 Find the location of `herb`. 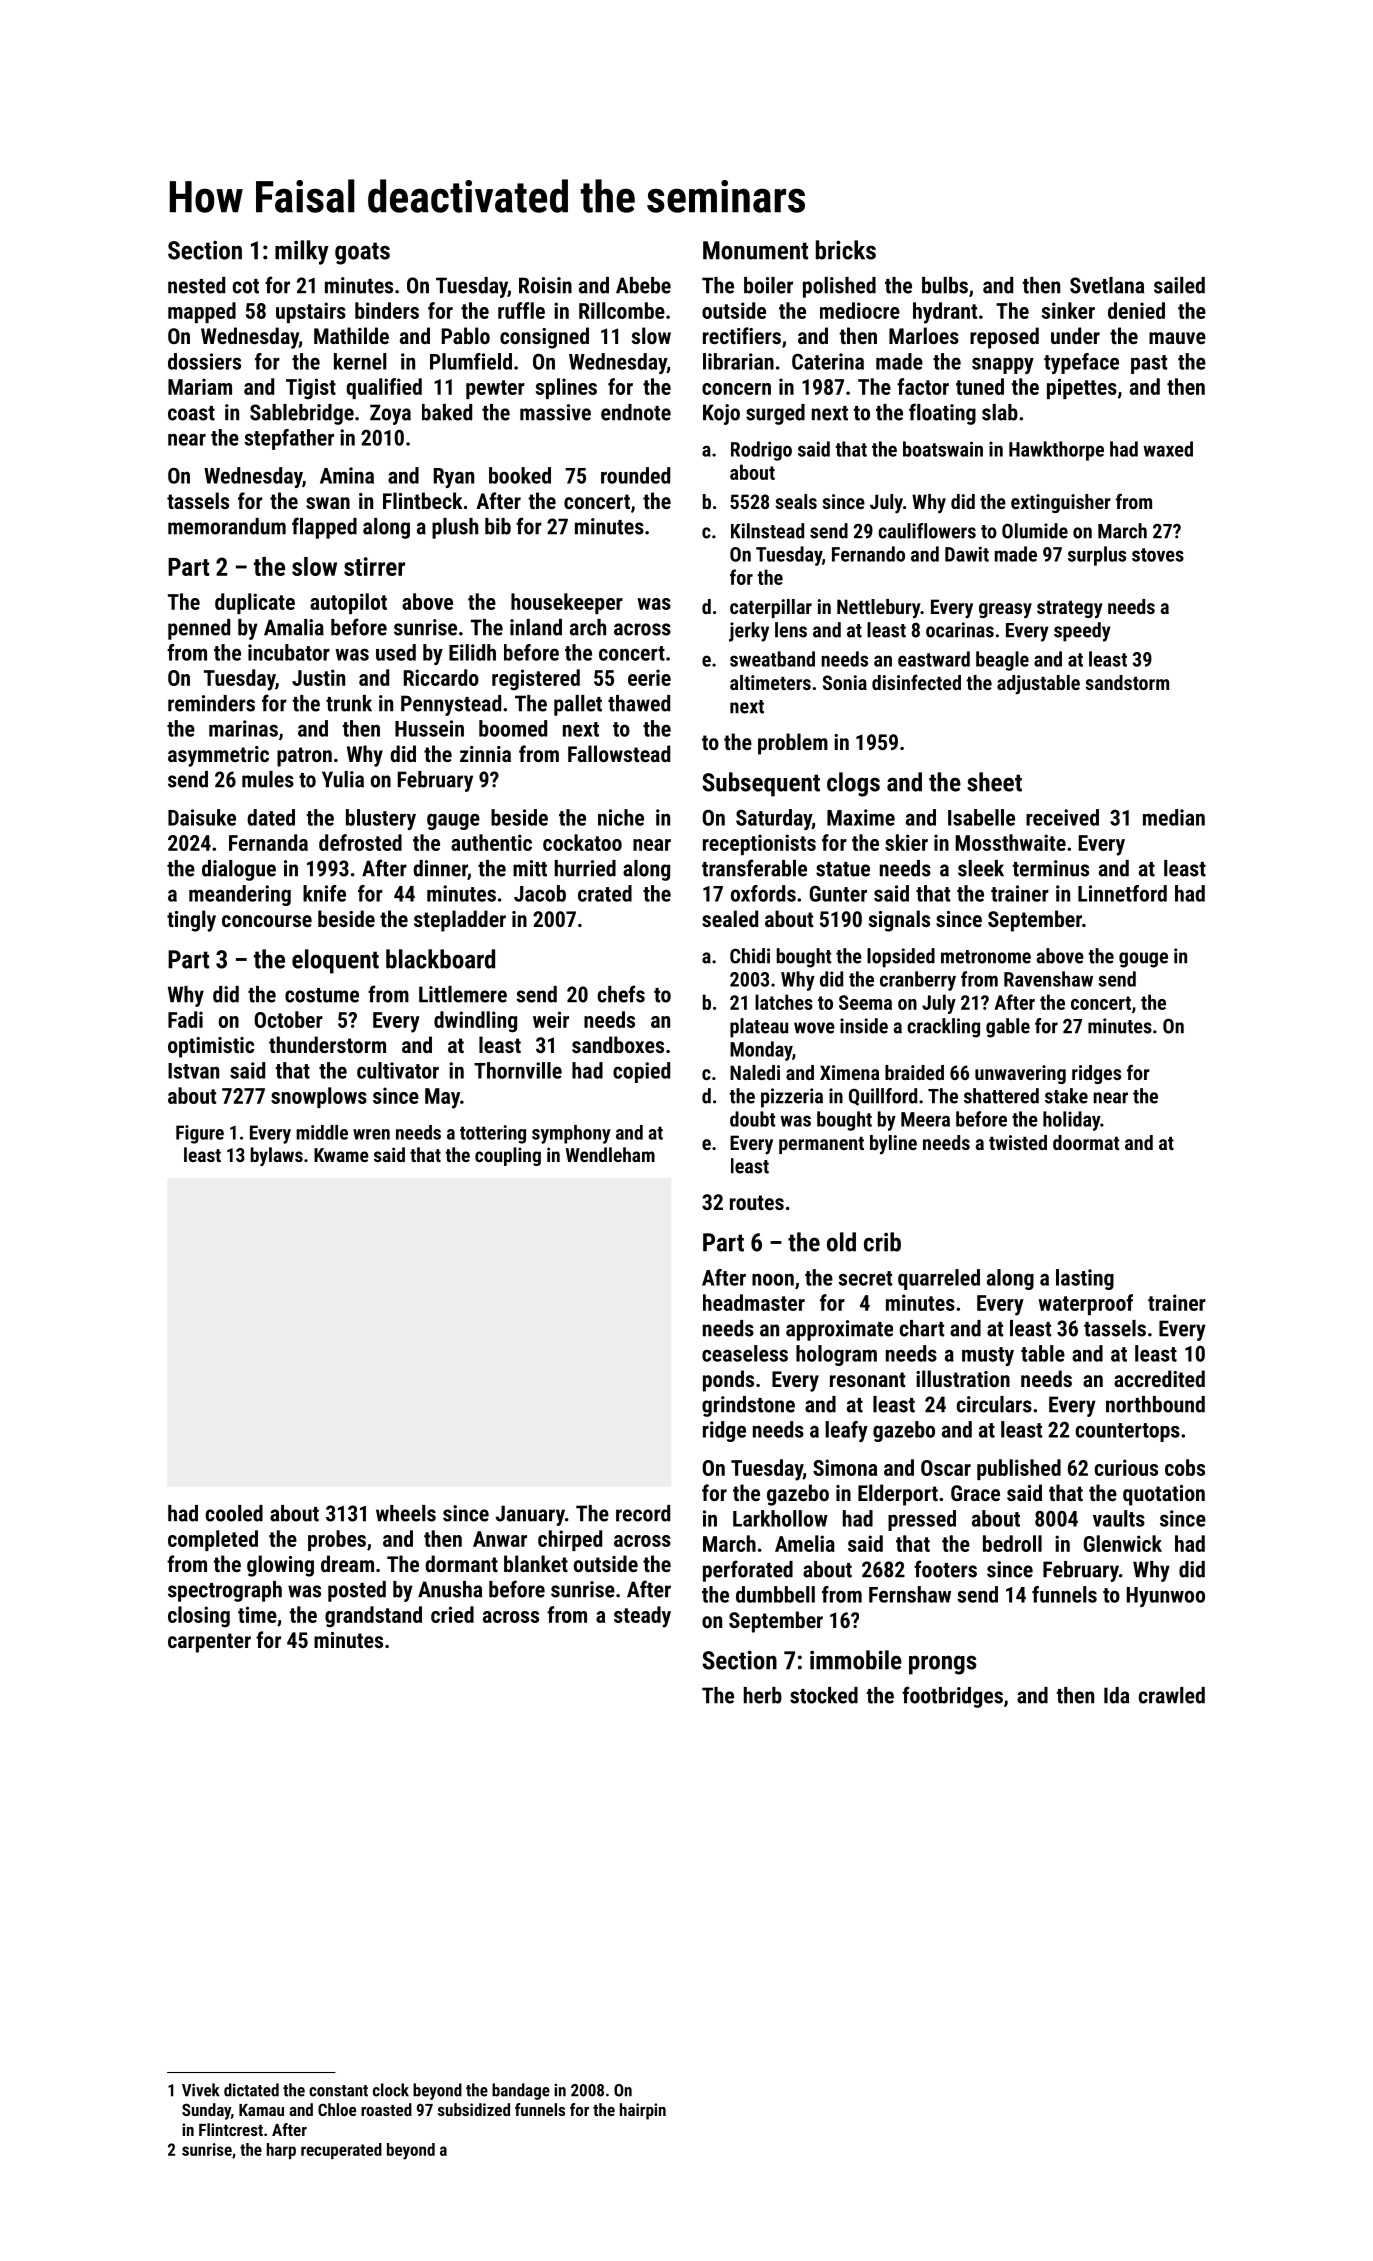

herb is located at coordinates (763, 1695).
